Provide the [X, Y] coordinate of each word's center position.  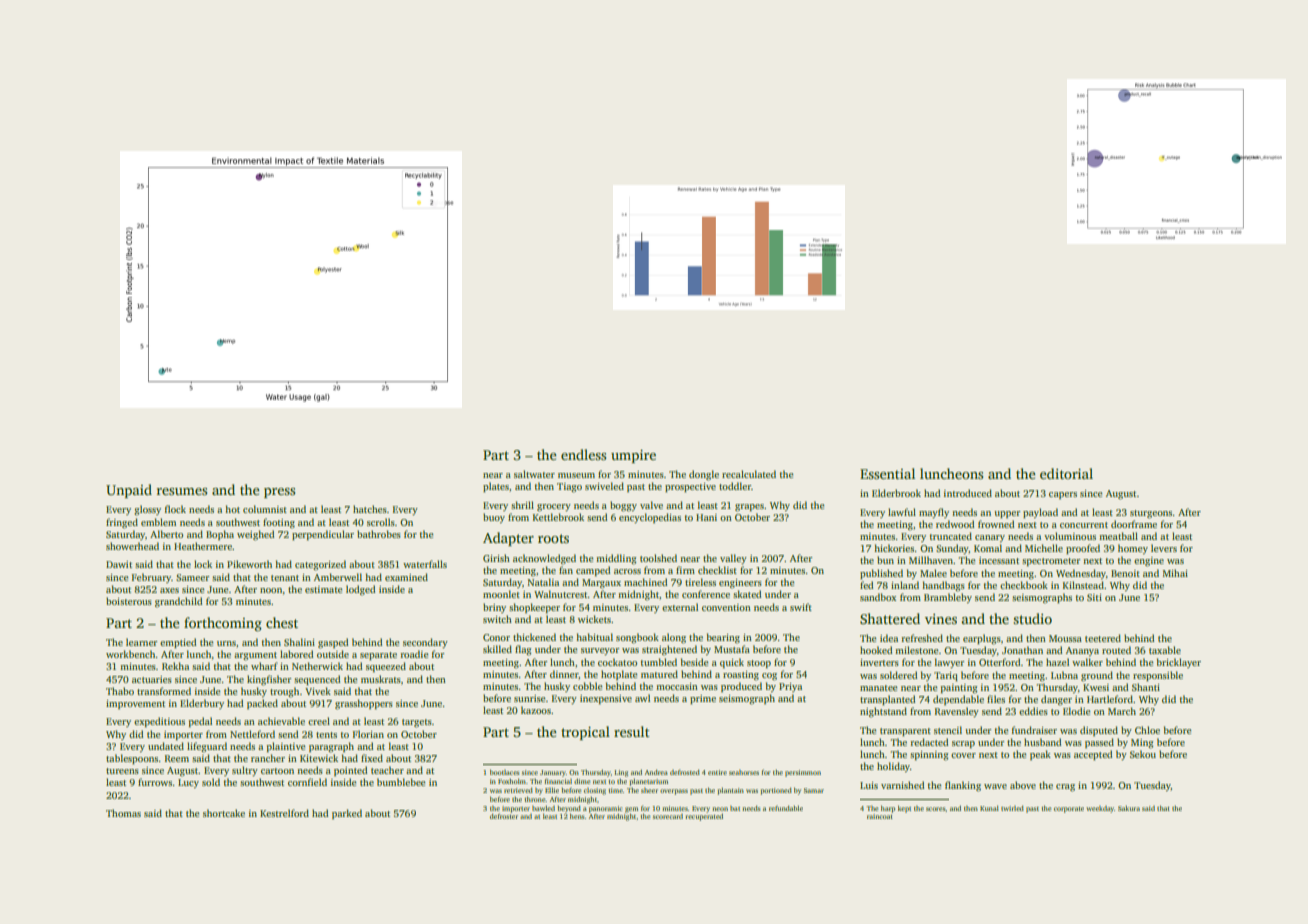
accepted [1093, 755]
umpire [633, 456]
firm [685, 570]
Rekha [175, 666]
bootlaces [504, 772]
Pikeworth [249, 564]
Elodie [1077, 711]
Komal [988, 548]
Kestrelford [284, 813]
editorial [1066, 473]
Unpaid [129, 491]
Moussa [1065, 638]
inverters [879, 662]
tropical [585, 733]
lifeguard [207, 747]
